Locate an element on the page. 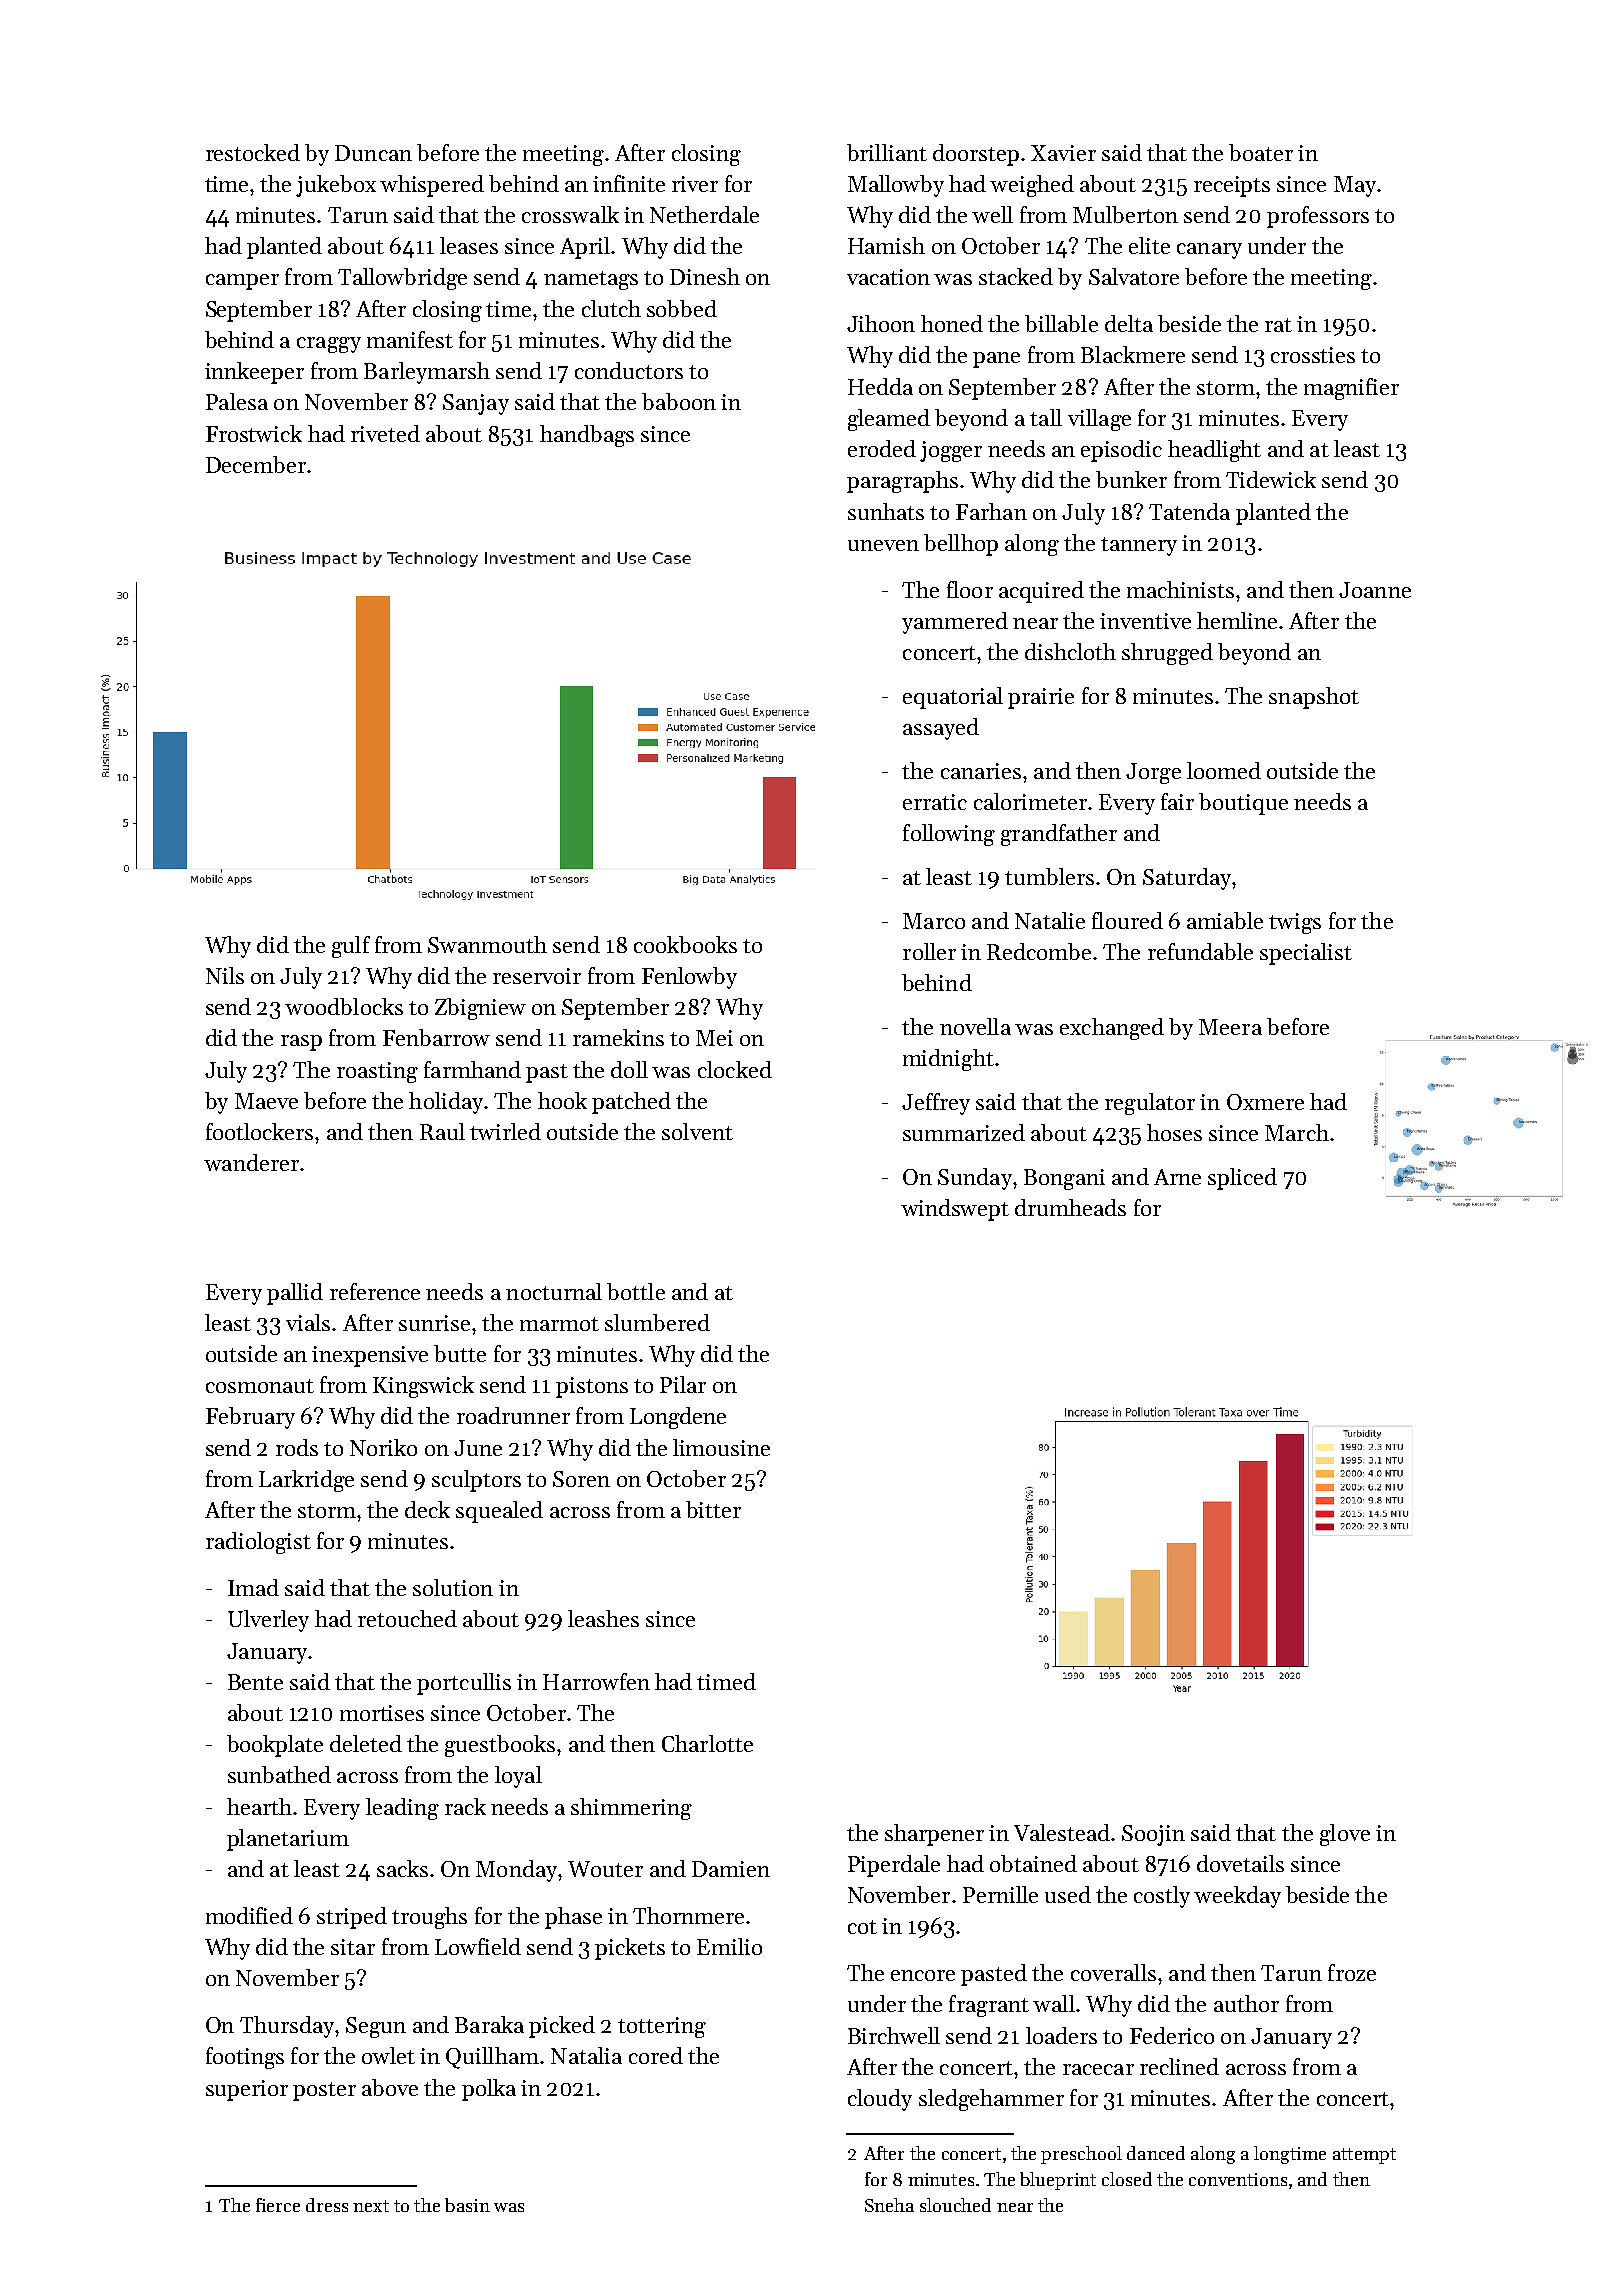  danced is located at coordinates (1156, 2153).
